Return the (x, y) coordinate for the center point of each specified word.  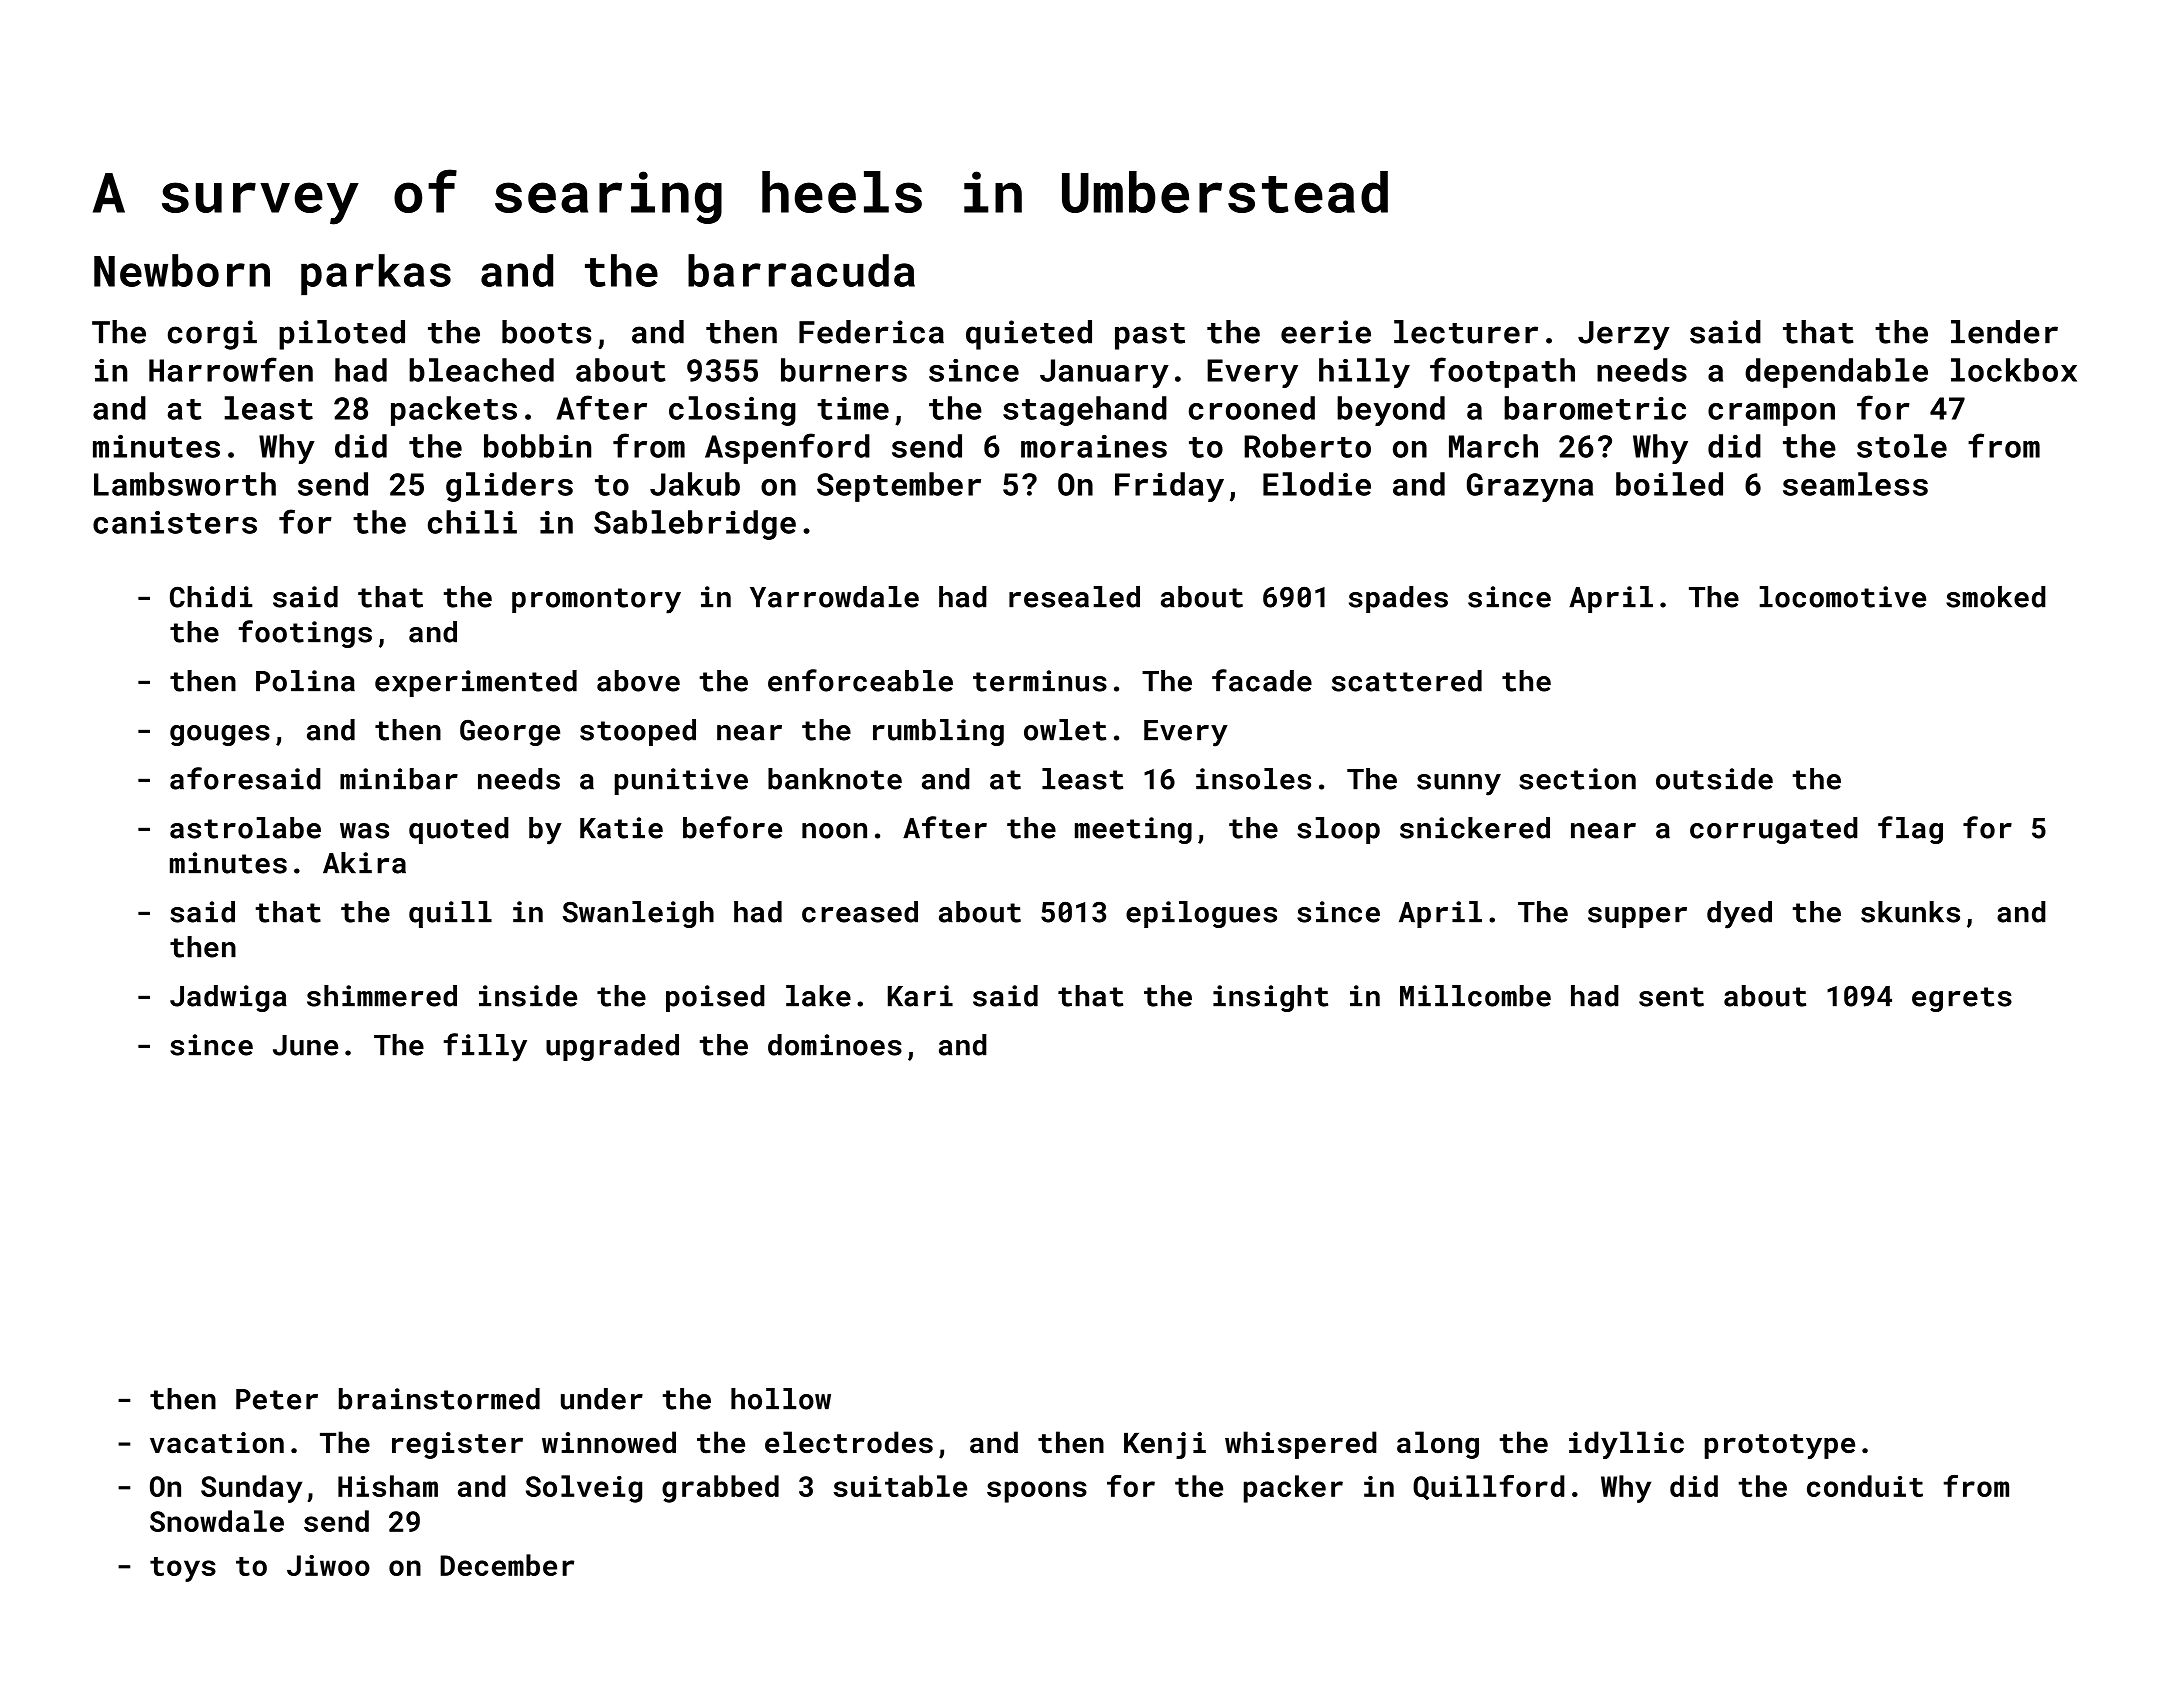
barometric (1595, 408)
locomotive (1843, 597)
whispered (1301, 1445)
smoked (1996, 597)
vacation (217, 1443)
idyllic (1626, 1445)
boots (546, 332)
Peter (277, 1399)
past (1150, 336)
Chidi (211, 597)
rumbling (938, 732)
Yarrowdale (834, 597)
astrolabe (245, 828)
